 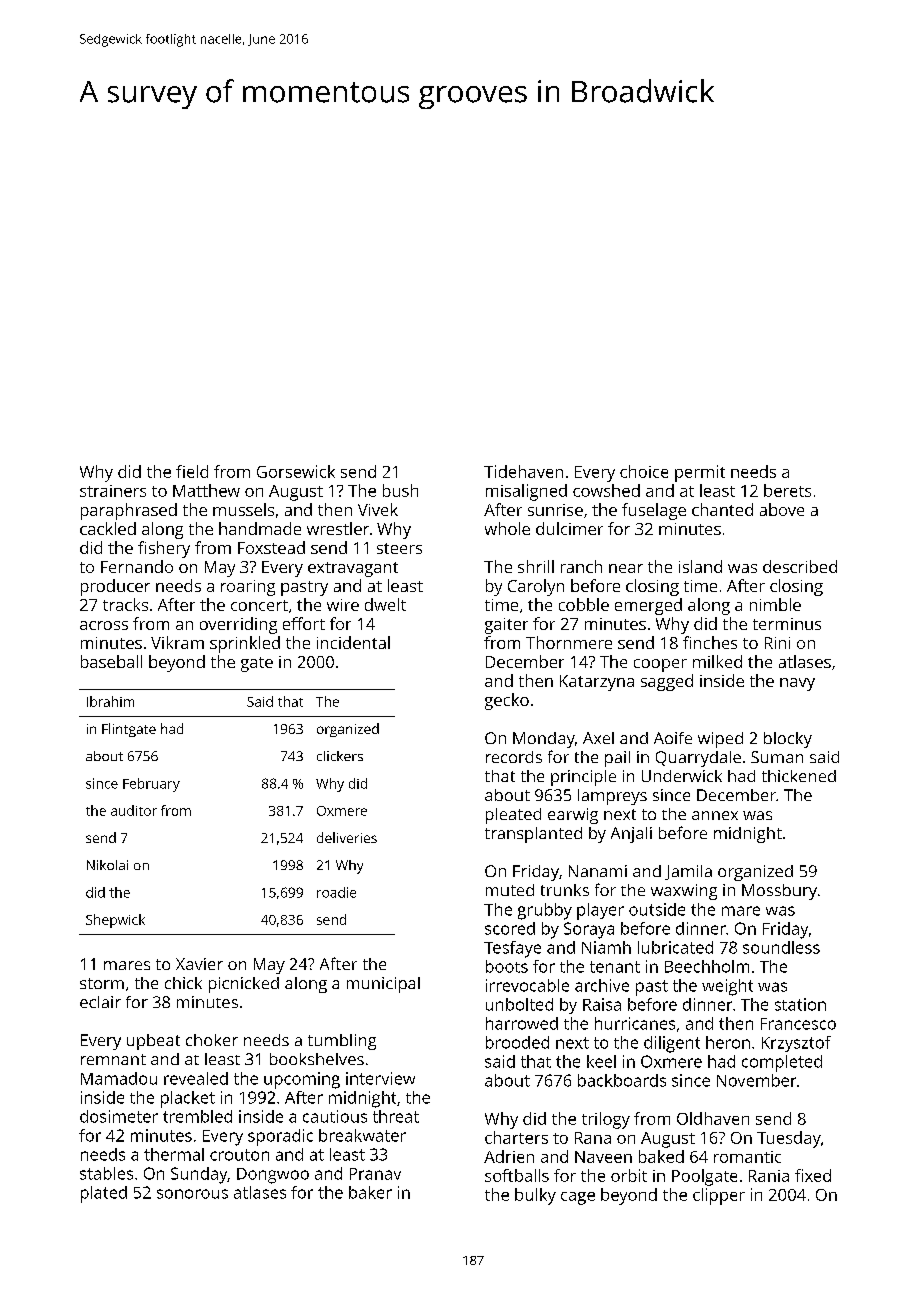 I want to click on Fernando, so click(x=137, y=566).
